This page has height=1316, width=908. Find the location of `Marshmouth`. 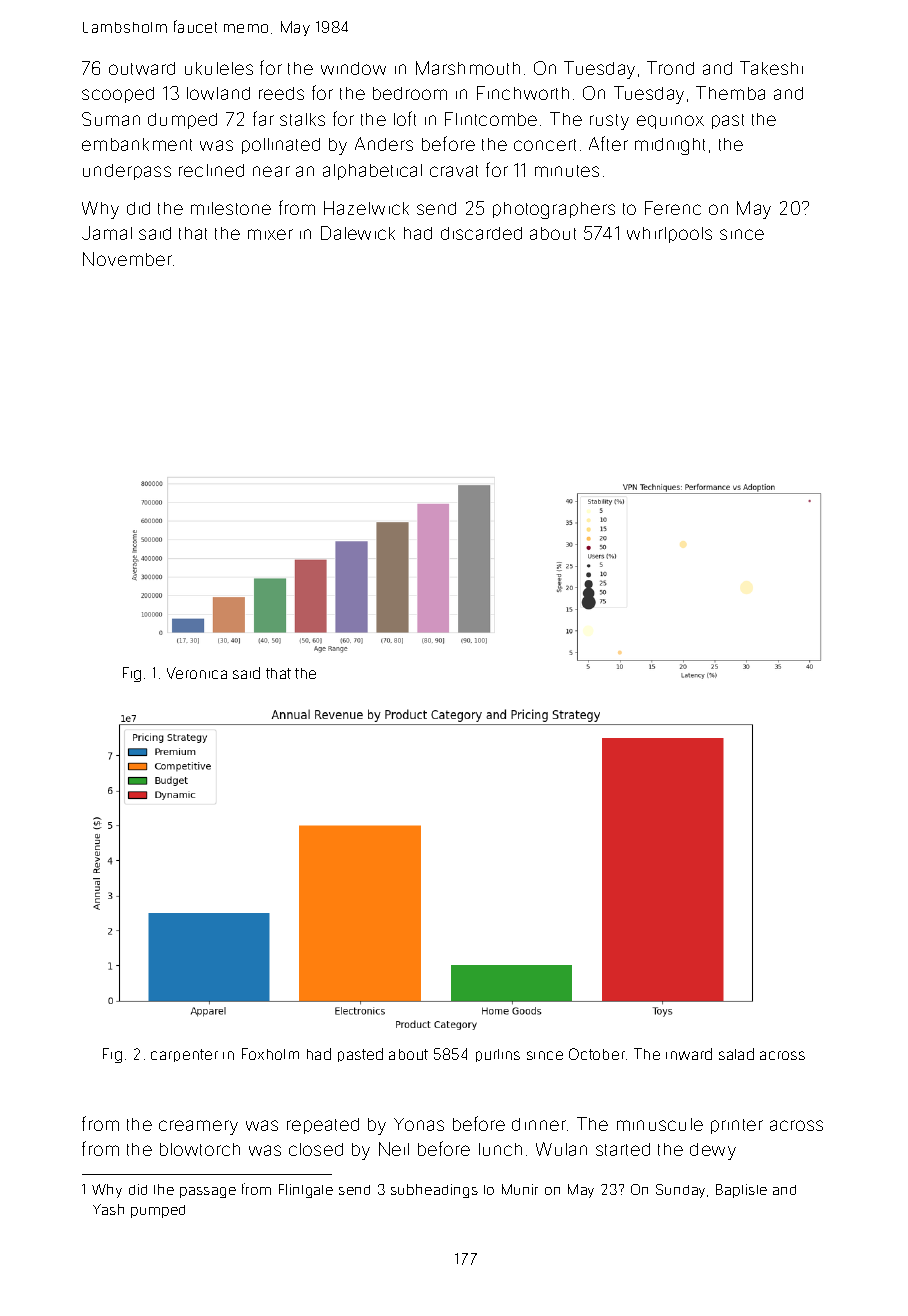

Marshmouth is located at coordinates (468, 68).
